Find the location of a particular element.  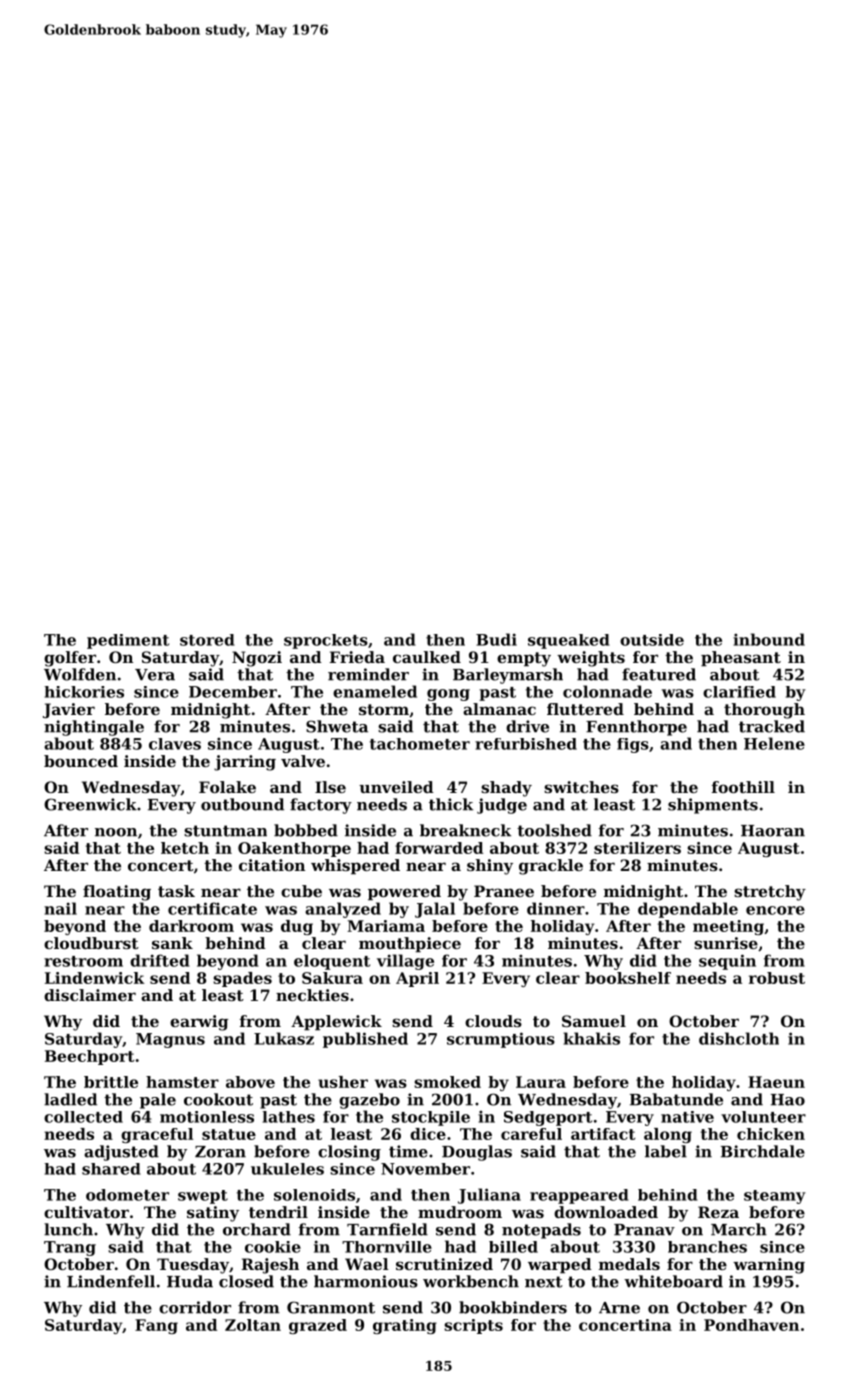

featured is located at coordinates (659, 674).
